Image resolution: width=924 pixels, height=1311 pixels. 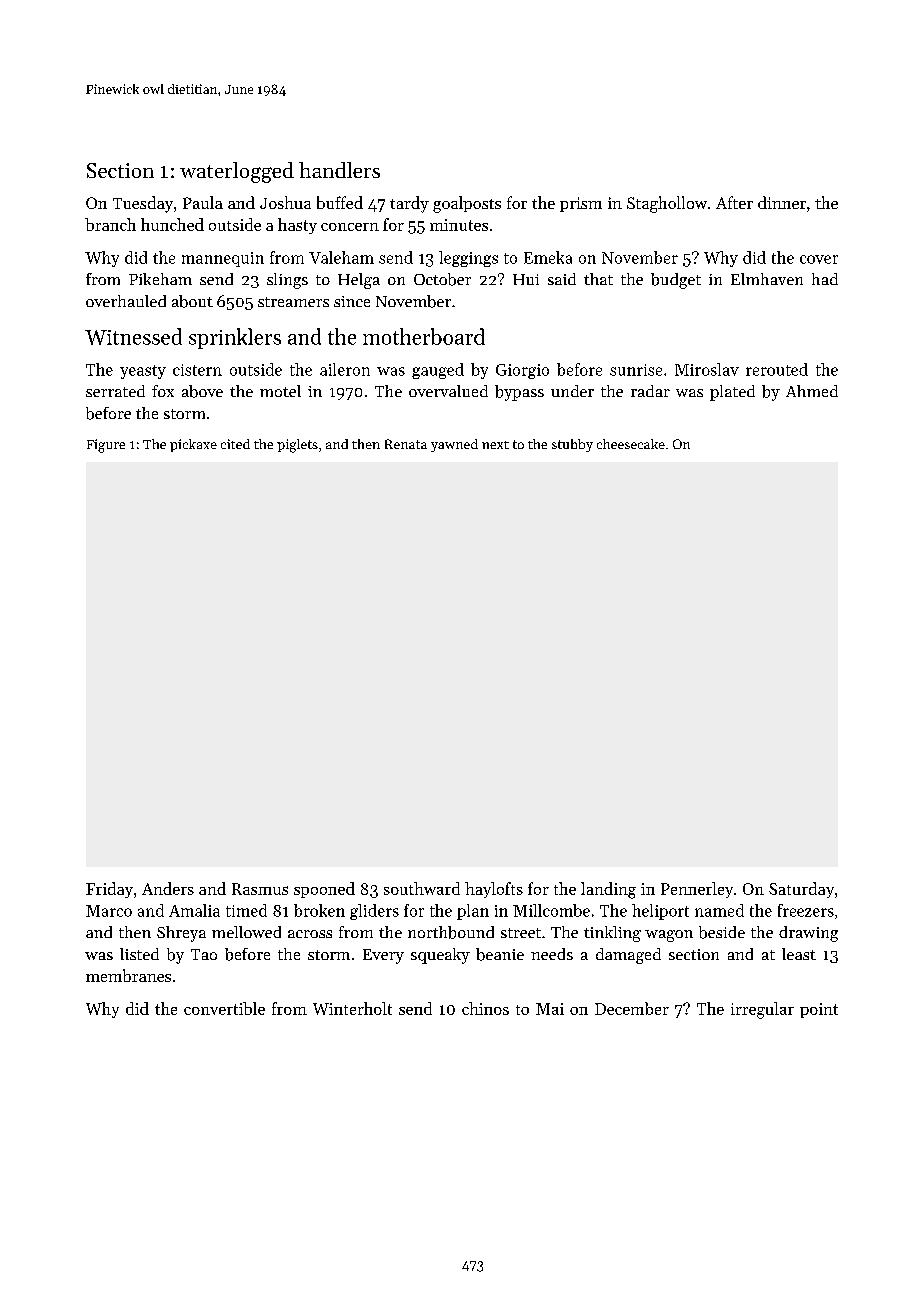 What do you see at coordinates (406, 444) in the image?
I see `Renata` at bounding box center [406, 444].
